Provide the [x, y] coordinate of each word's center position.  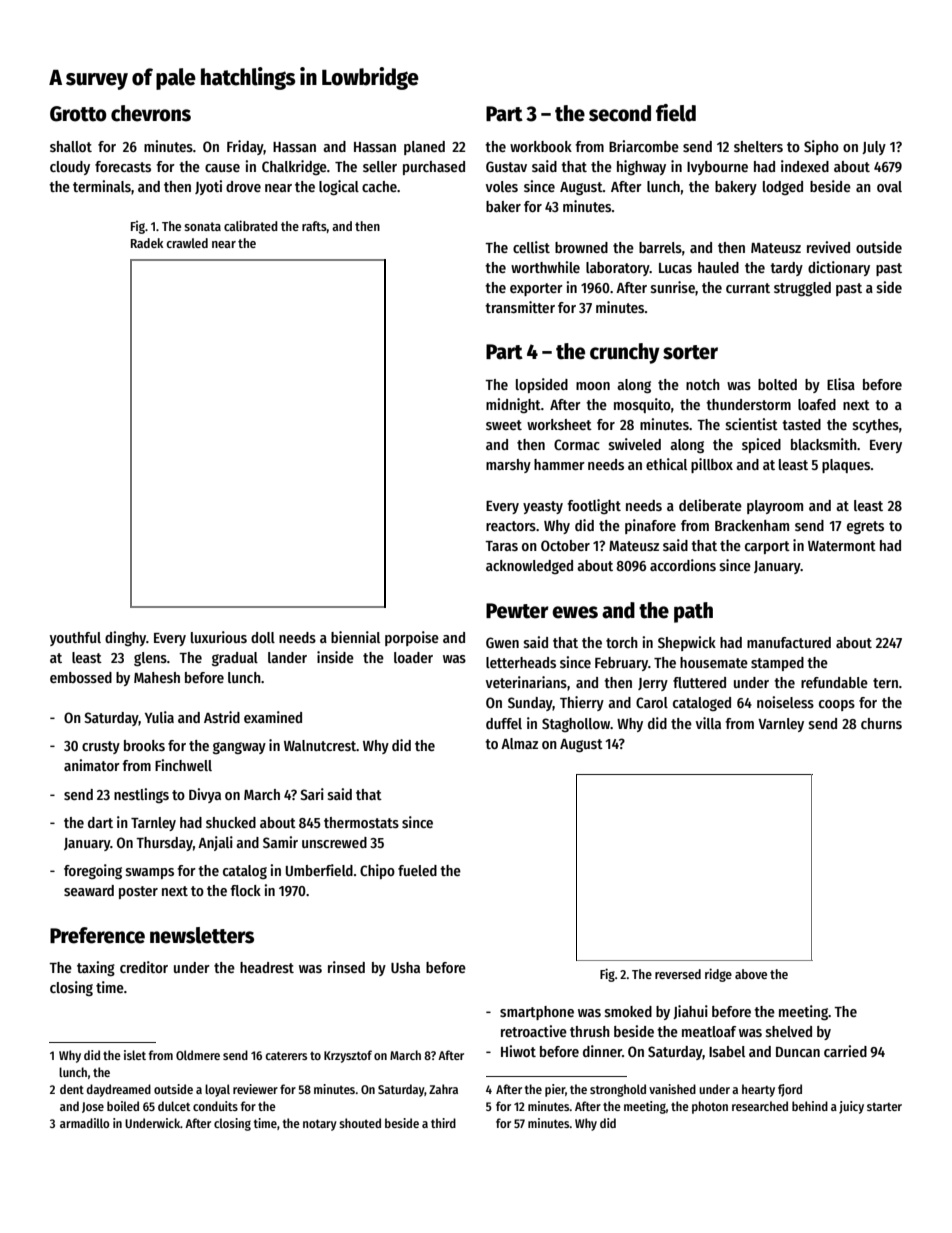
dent [72, 1089]
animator [92, 765]
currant [748, 288]
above [751, 974]
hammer [559, 464]
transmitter [520, 307]
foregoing [93, 871]
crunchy [625, 353]
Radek [147, 243]
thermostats [361, 822]
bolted [777, 384]
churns [881, 723]
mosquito [642, 405]
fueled [417, 870]
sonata [202, 226]
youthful [75, 639]
